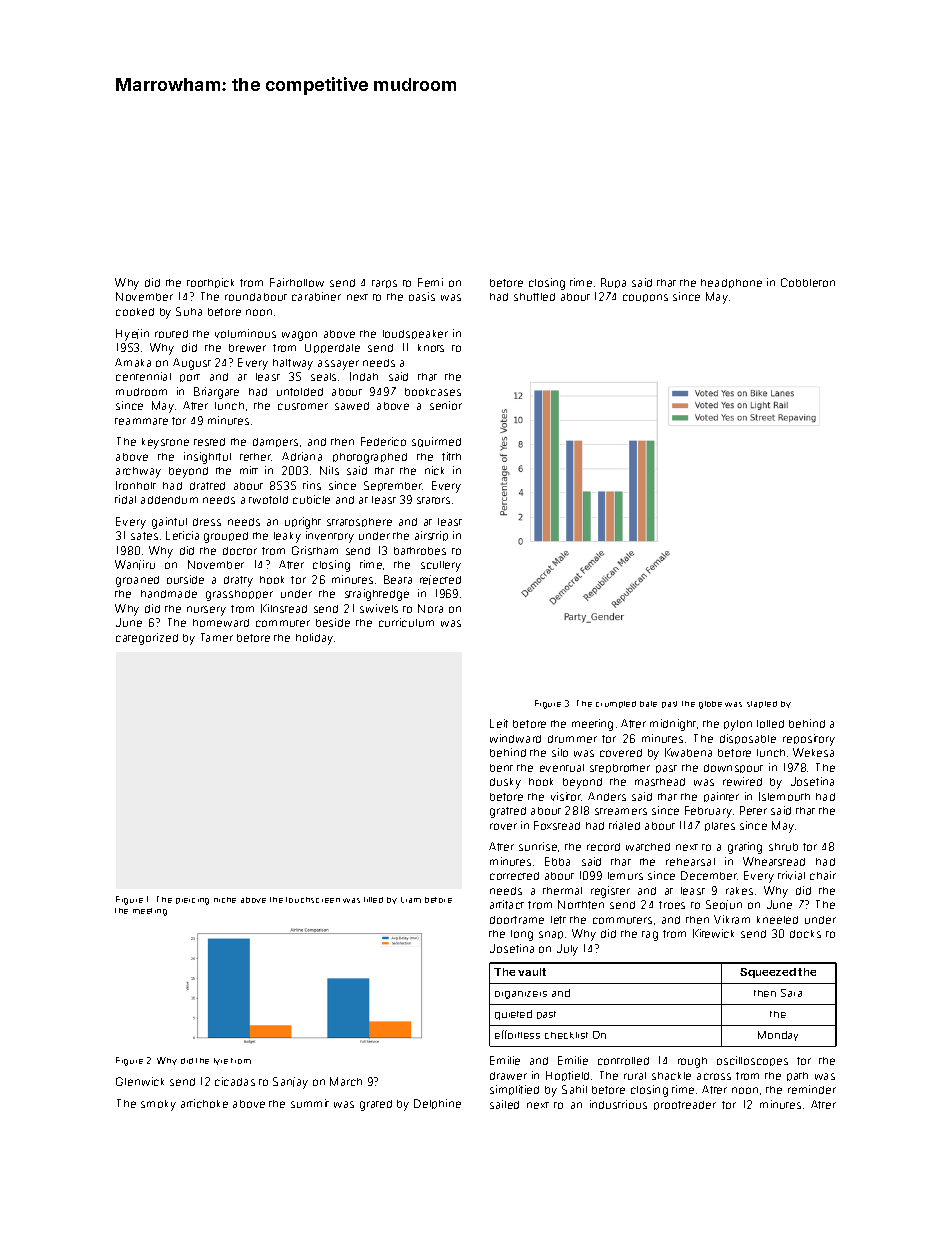 Image resolution: width=952 pixels, height=1233 pixels. What do you see at coordinates (192, 901) in the document?
I see `piercing` at bounding box center [192, 901].
